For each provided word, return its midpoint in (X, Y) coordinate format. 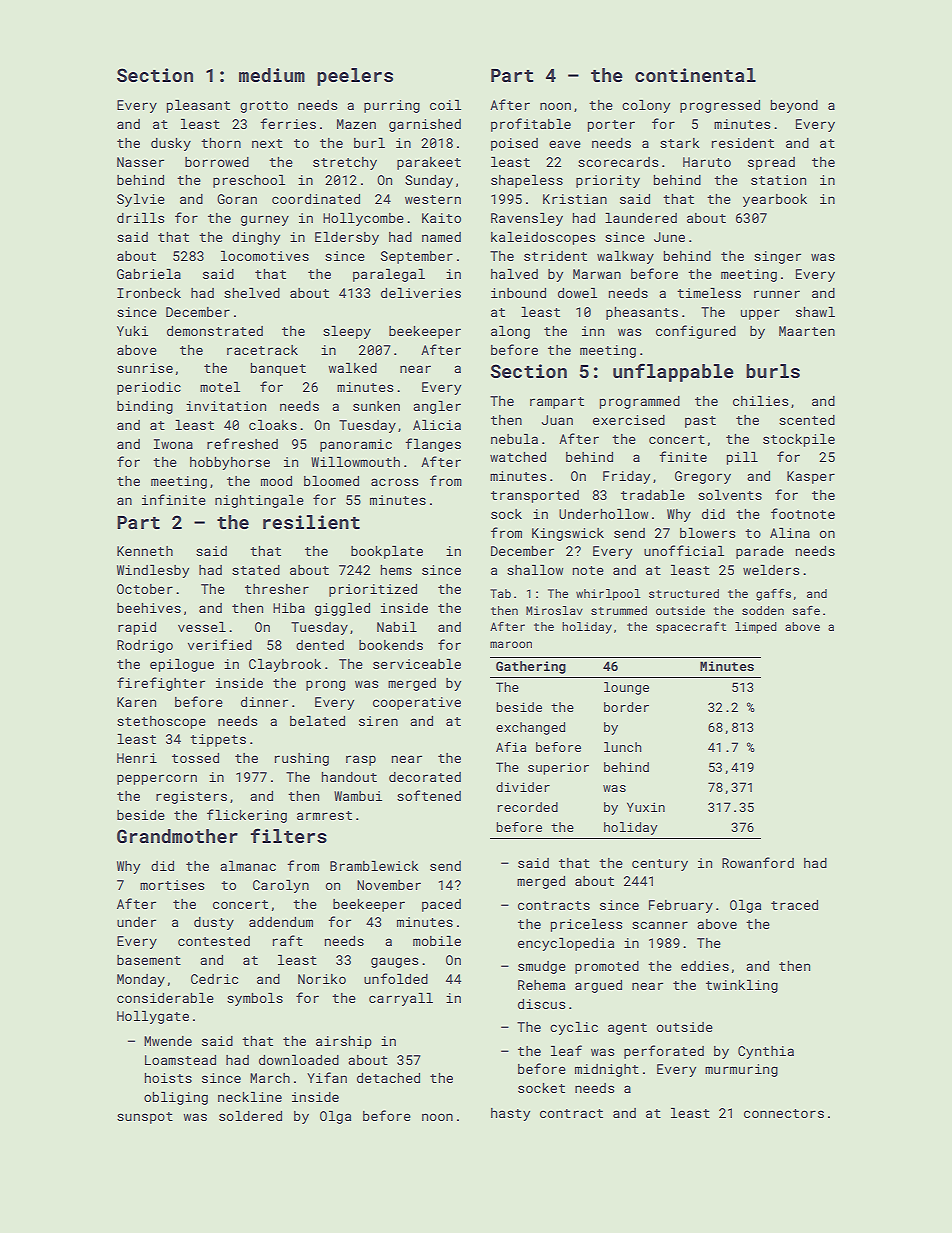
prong (325, 685)
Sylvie (141, 200)
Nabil (397, 626)
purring (392, 106)
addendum (281, 922)
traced (794, 905)
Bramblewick (374, 865)
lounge (626, 688)
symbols (255, 999)
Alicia (437, 424)
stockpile (799, 440)
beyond (794, 106)
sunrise (145, 368)
